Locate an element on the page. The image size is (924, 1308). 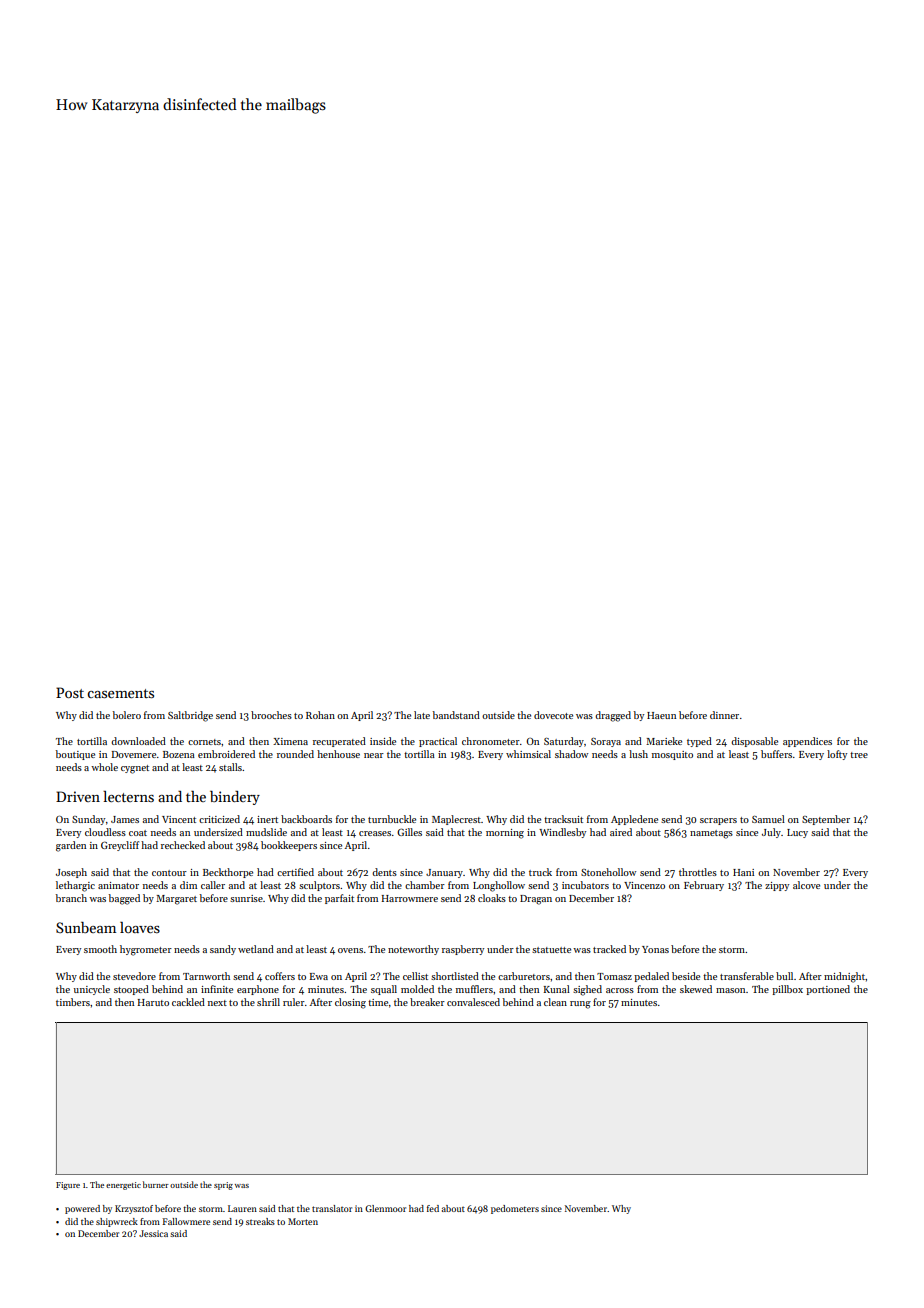
Post is located at coordinates (70, 692).
